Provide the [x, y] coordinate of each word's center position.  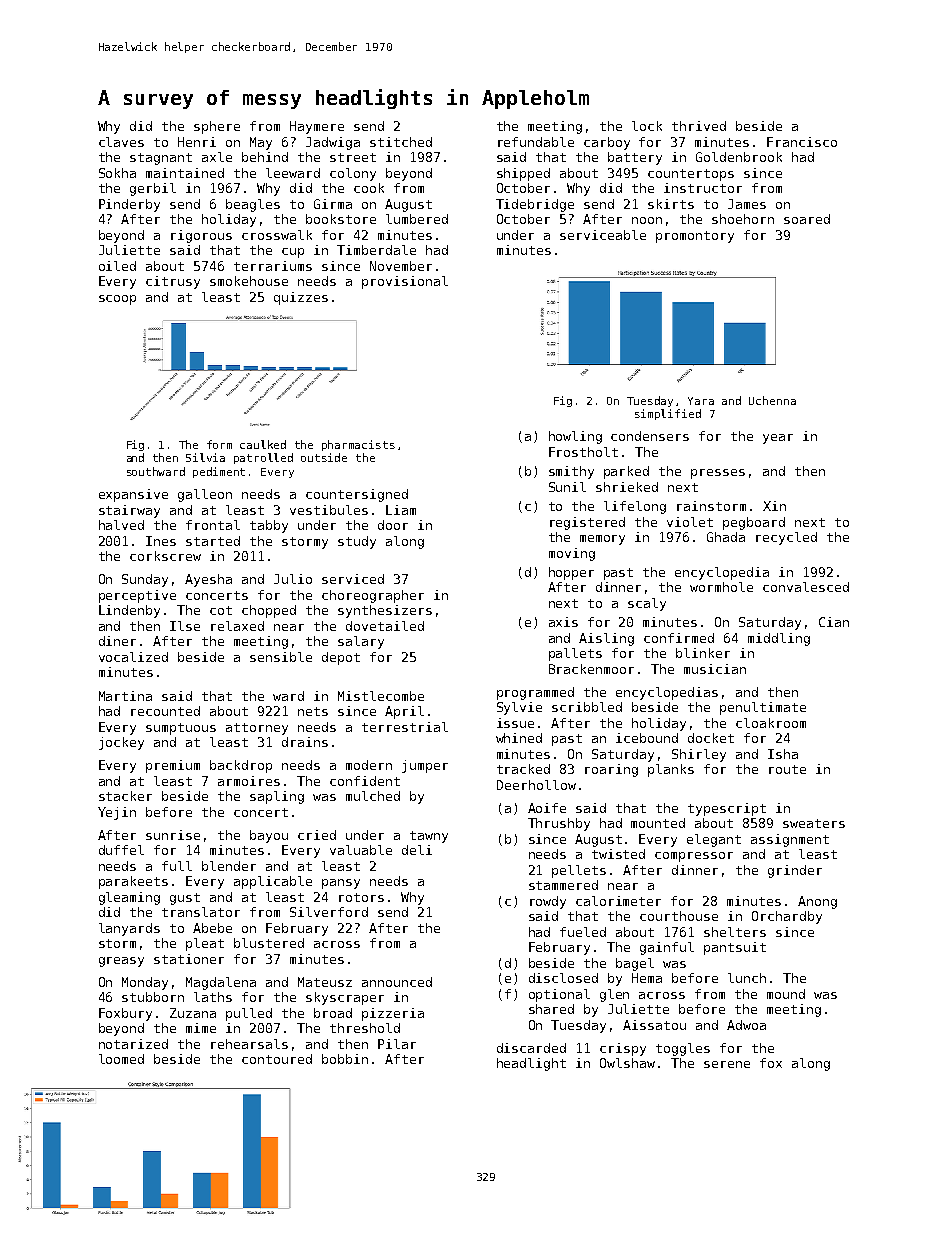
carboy [607, 143]
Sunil [567, 487]
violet [690, 522]
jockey [121, 743]
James [747, 204]
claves [121, 142]
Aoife [547, 808]
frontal [213, 525]
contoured [277, 1059]
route [787, 769]
